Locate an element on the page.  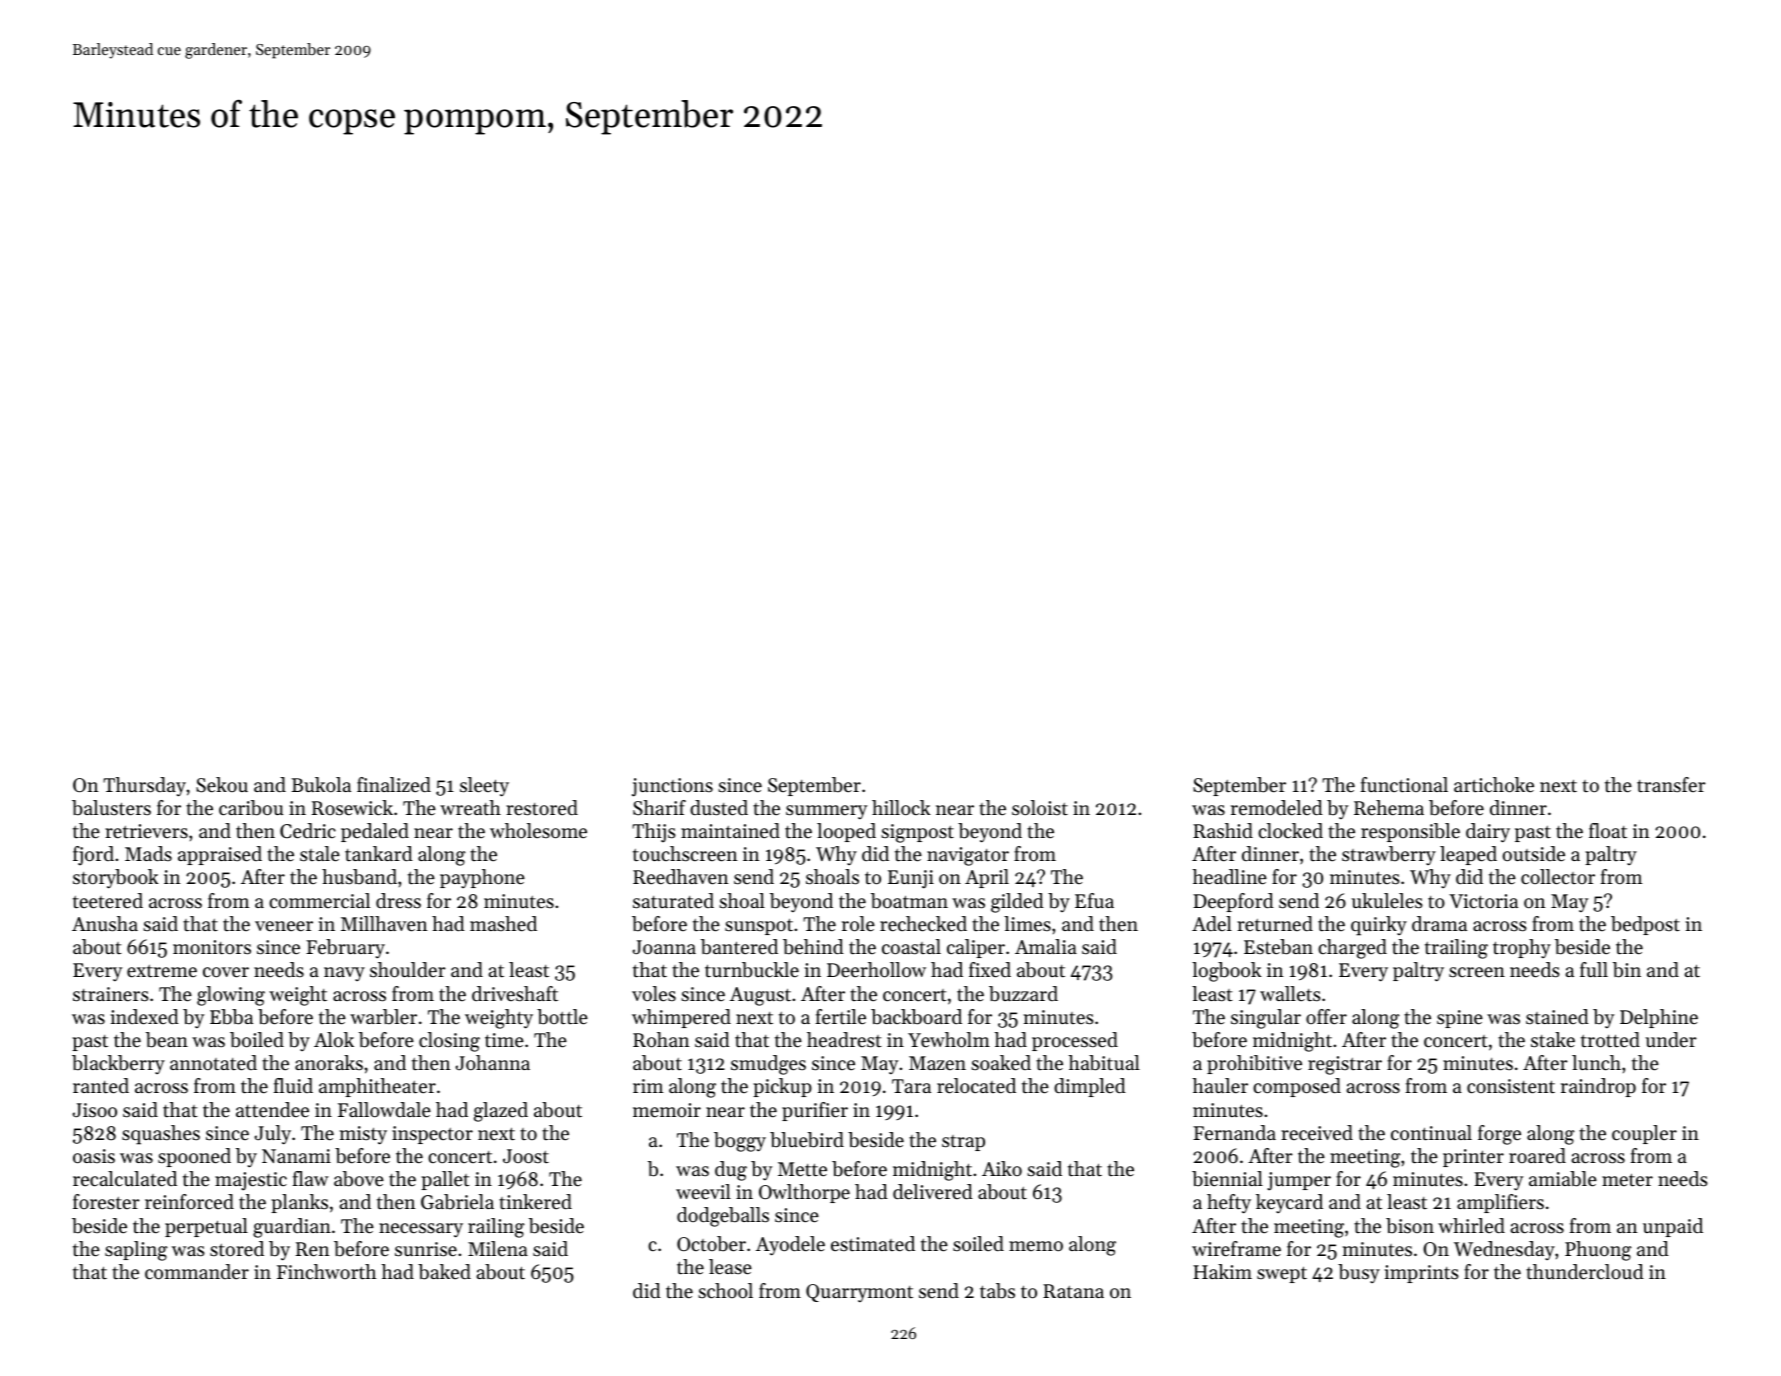
Hakim is located at coordinates (1222, 1271).
